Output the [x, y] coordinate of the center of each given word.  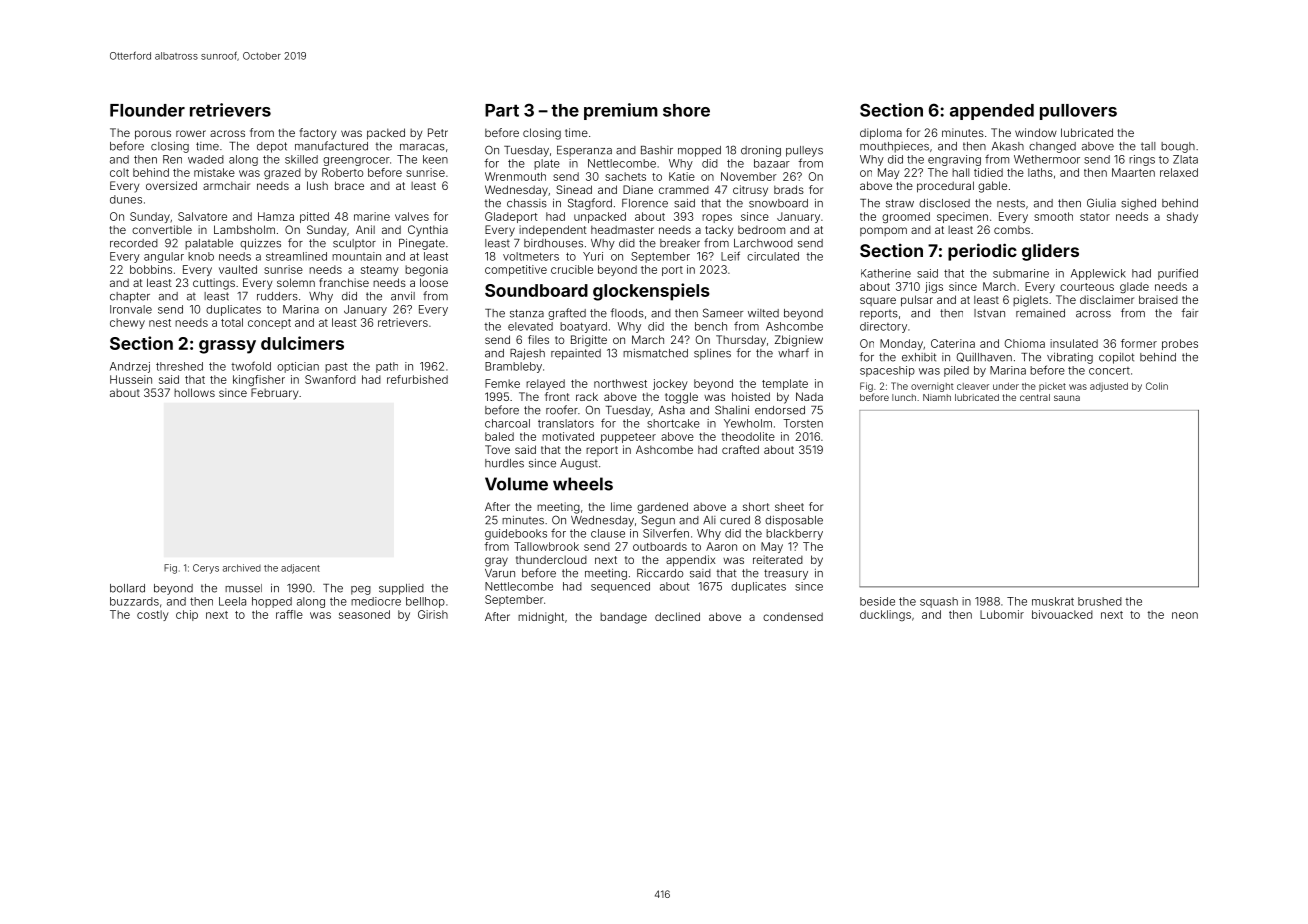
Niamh [937, 397]
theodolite [748, 436]
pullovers [1078, 112]
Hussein [131, 379]
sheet [789, 506]
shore [686, 110]
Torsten [803, 423]
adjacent [300, 569]
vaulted [238, 269]
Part [502, 110]
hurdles [504, 463]
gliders [1050, 252]
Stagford [590, 204]
